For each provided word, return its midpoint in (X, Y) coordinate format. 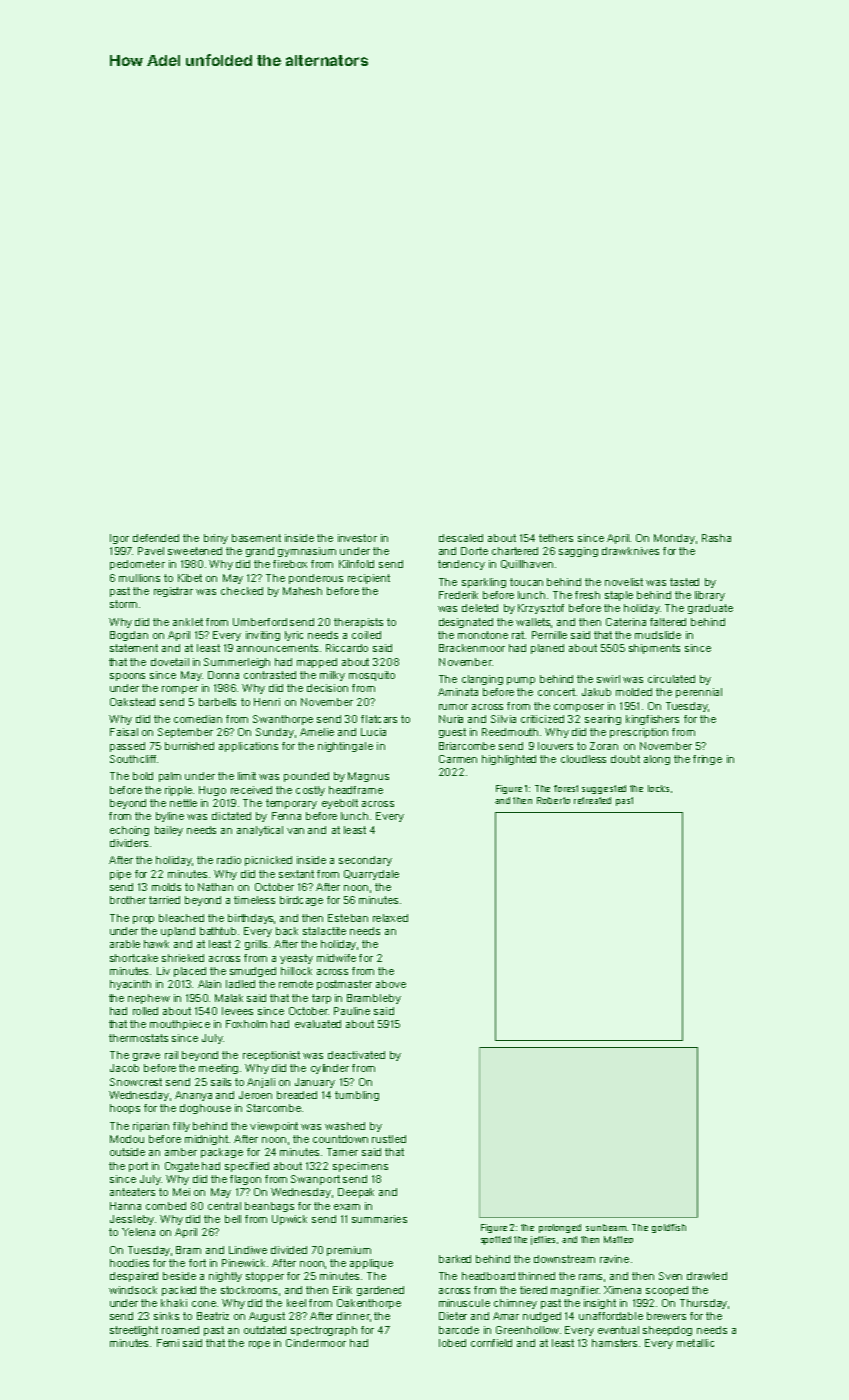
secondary (365, 861)
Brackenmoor (472, 648)
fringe (707, 760)
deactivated (356, 1055)
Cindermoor (316, 1343)
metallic (695, 1343)
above (391, 984)
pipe (120, 875)
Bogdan (129, 636)
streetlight (134, 1331)
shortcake (134, 958)
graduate (710, 609)
